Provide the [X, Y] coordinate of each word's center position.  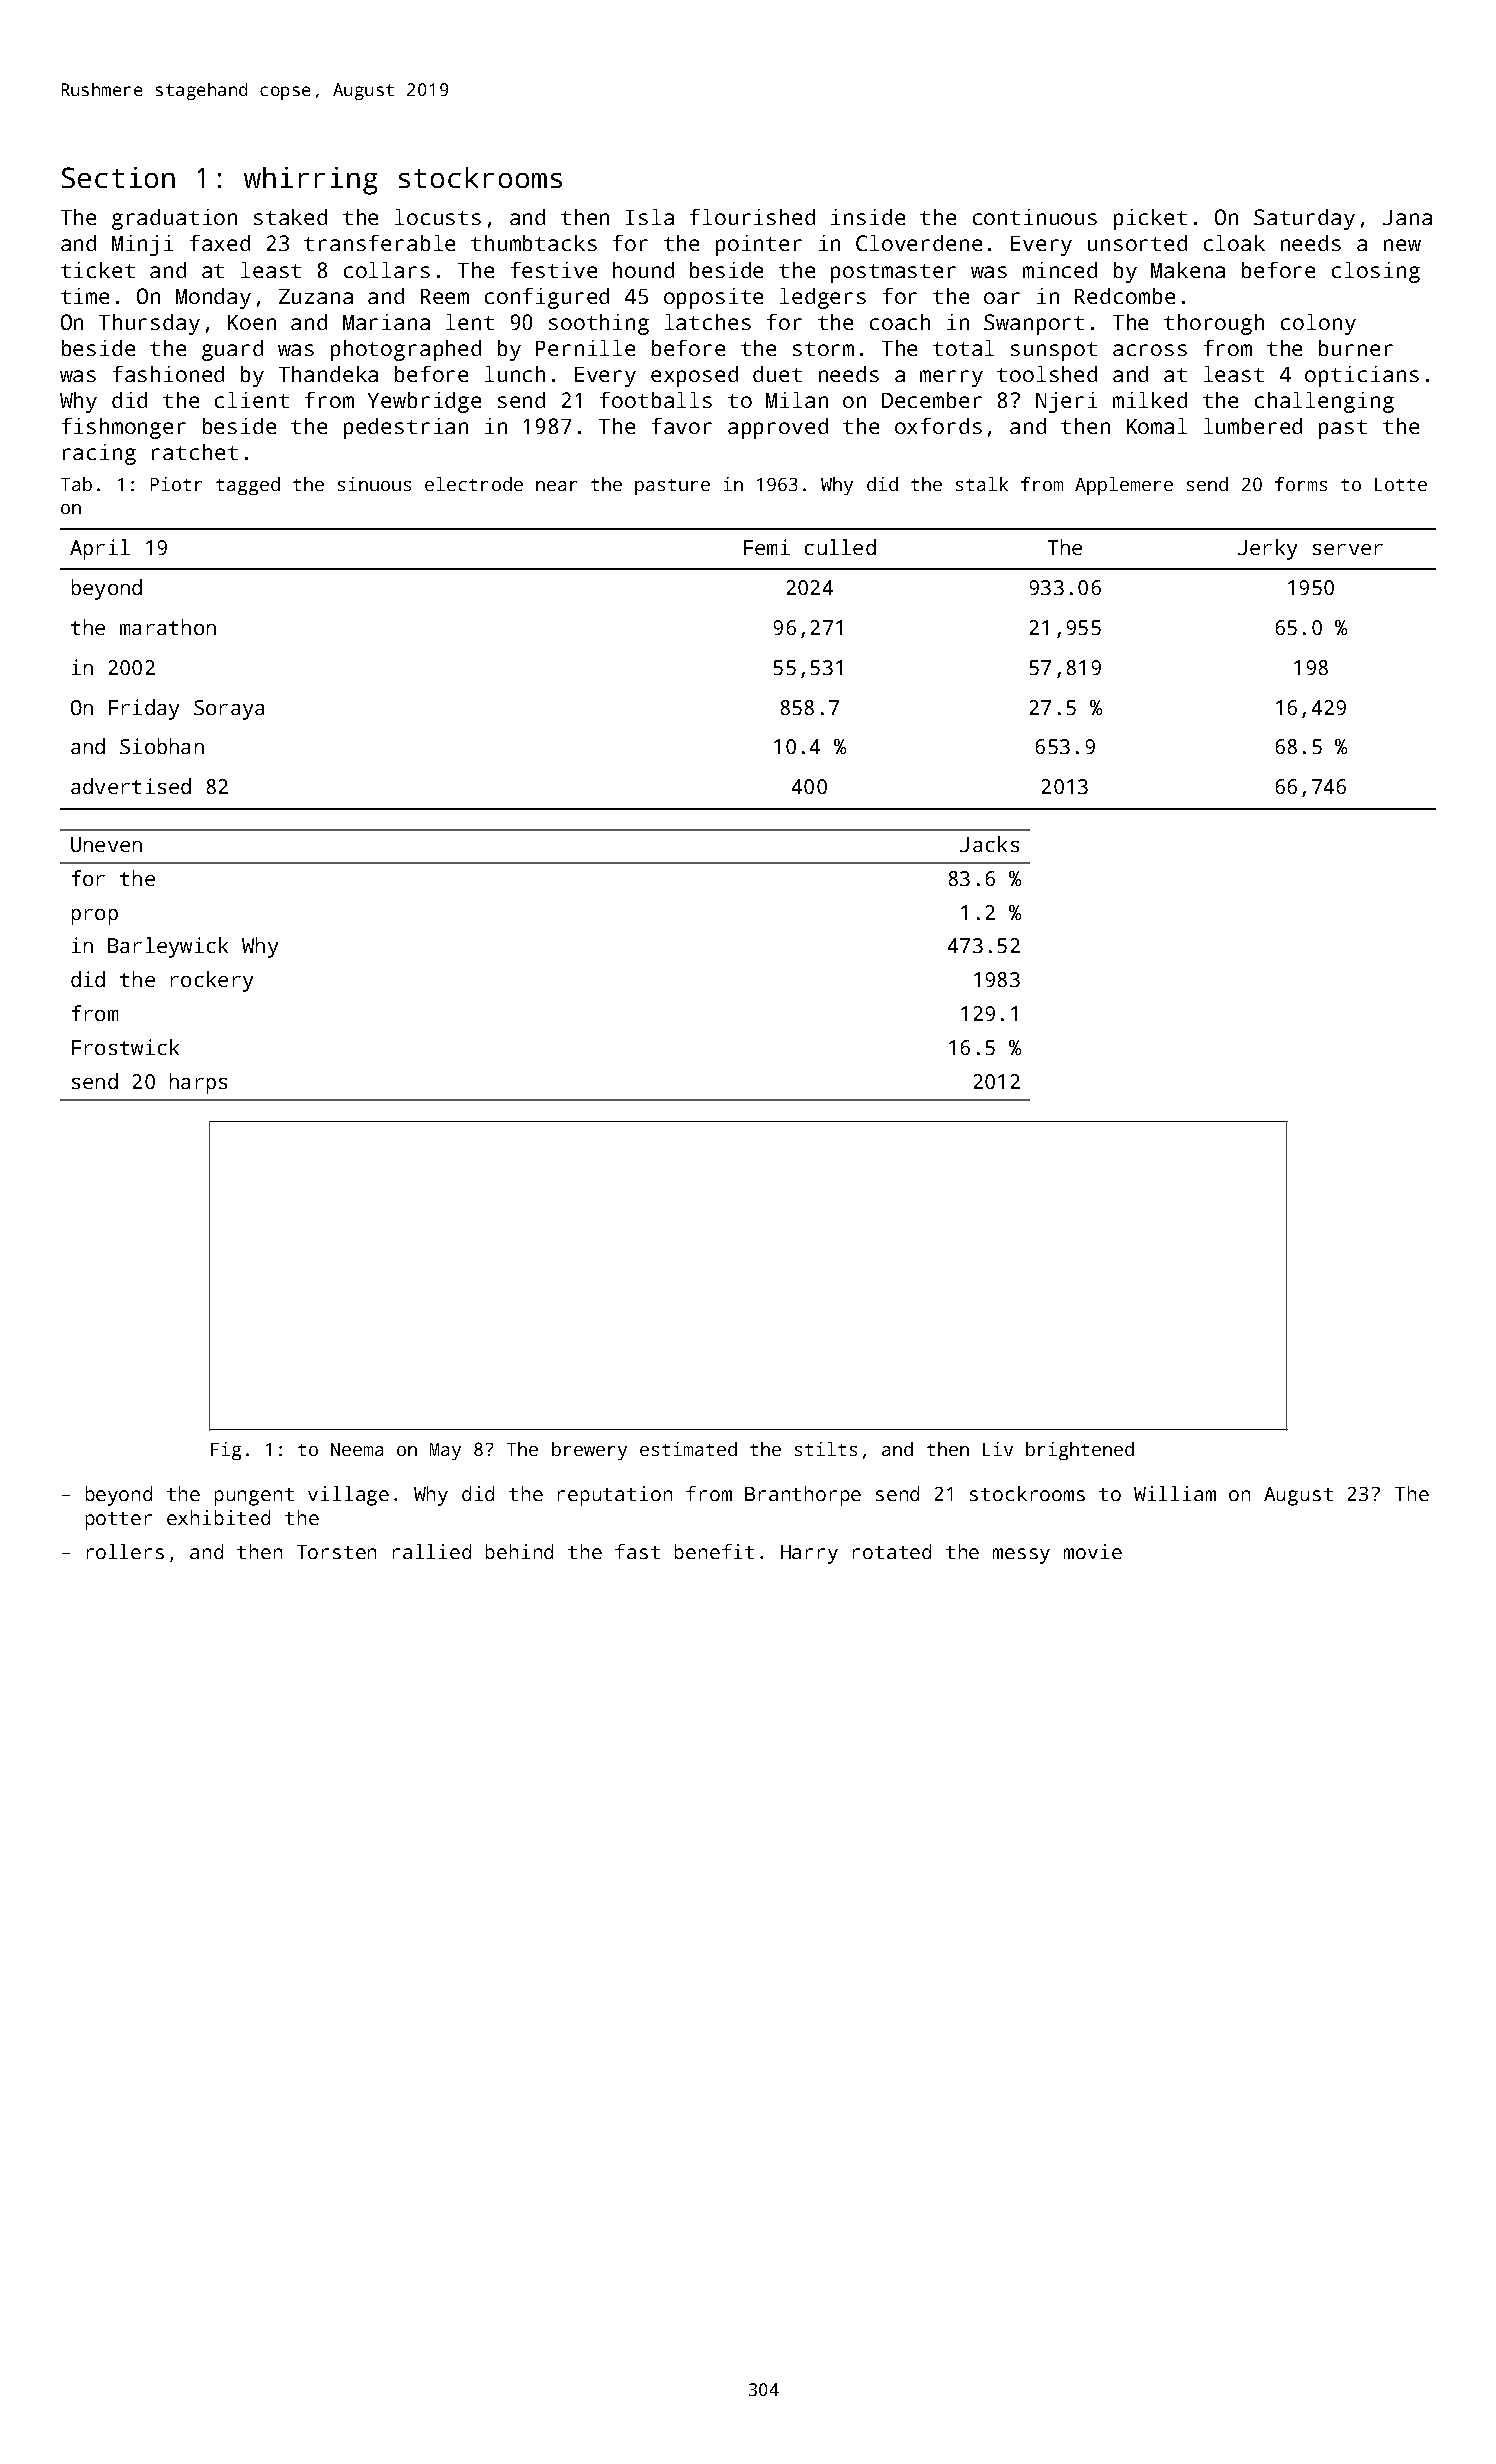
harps [198, 1083]
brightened [1080, 1451]
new [1402, 245]
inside [868, 217]
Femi [767, 547]
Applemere [1124, 486]
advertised [131, 786]
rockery [212, 981]
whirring [310, 181]
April [100, 549]
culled [840, 547]
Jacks [989, 844]
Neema [357, 1449]
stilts [826, 1449]
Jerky [1267, 549]
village [348, 1496]
